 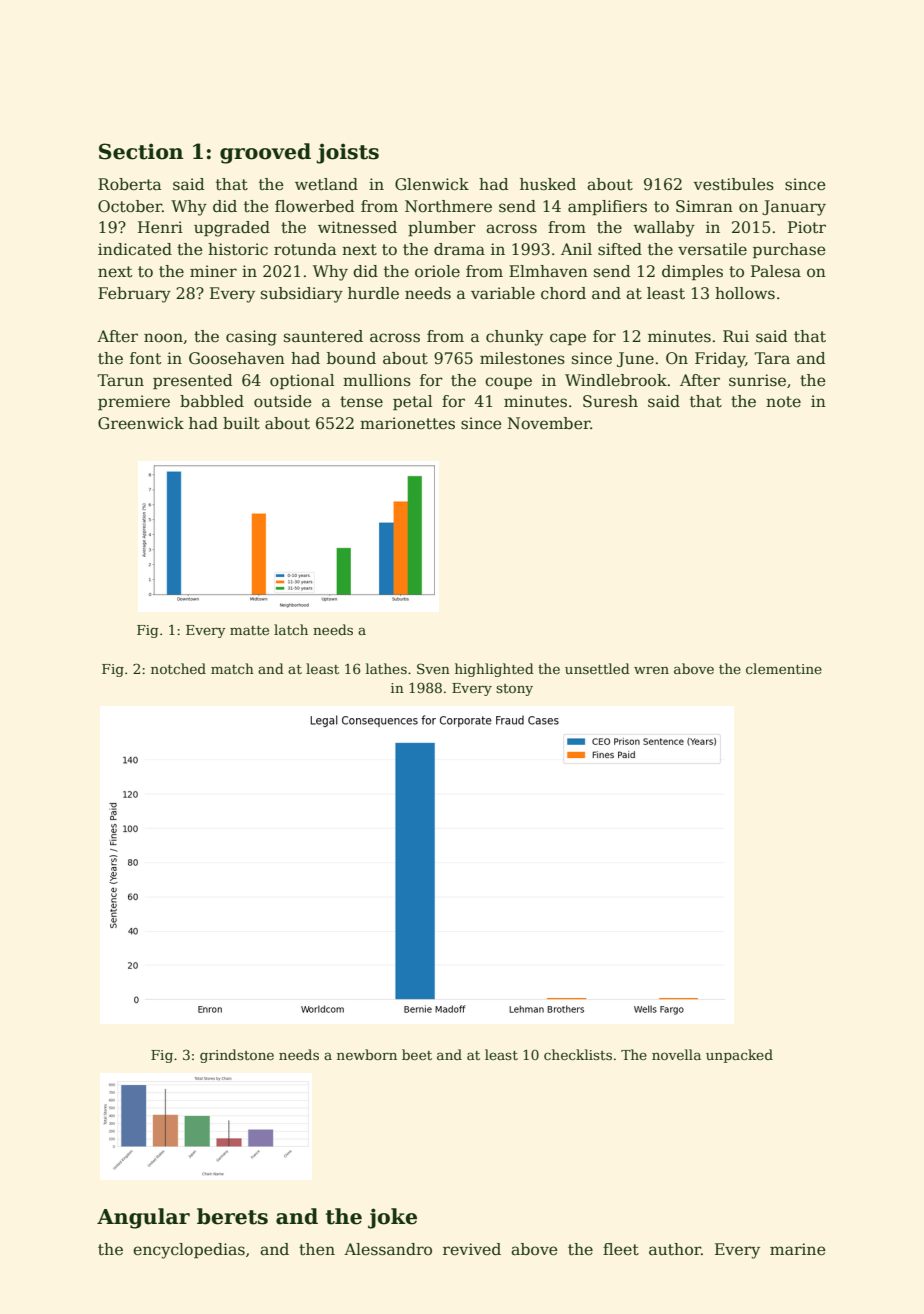 What do you see at coordinates (237, 1056) in the page?
I see `grindstone` at bounding box center [237, 1056].
